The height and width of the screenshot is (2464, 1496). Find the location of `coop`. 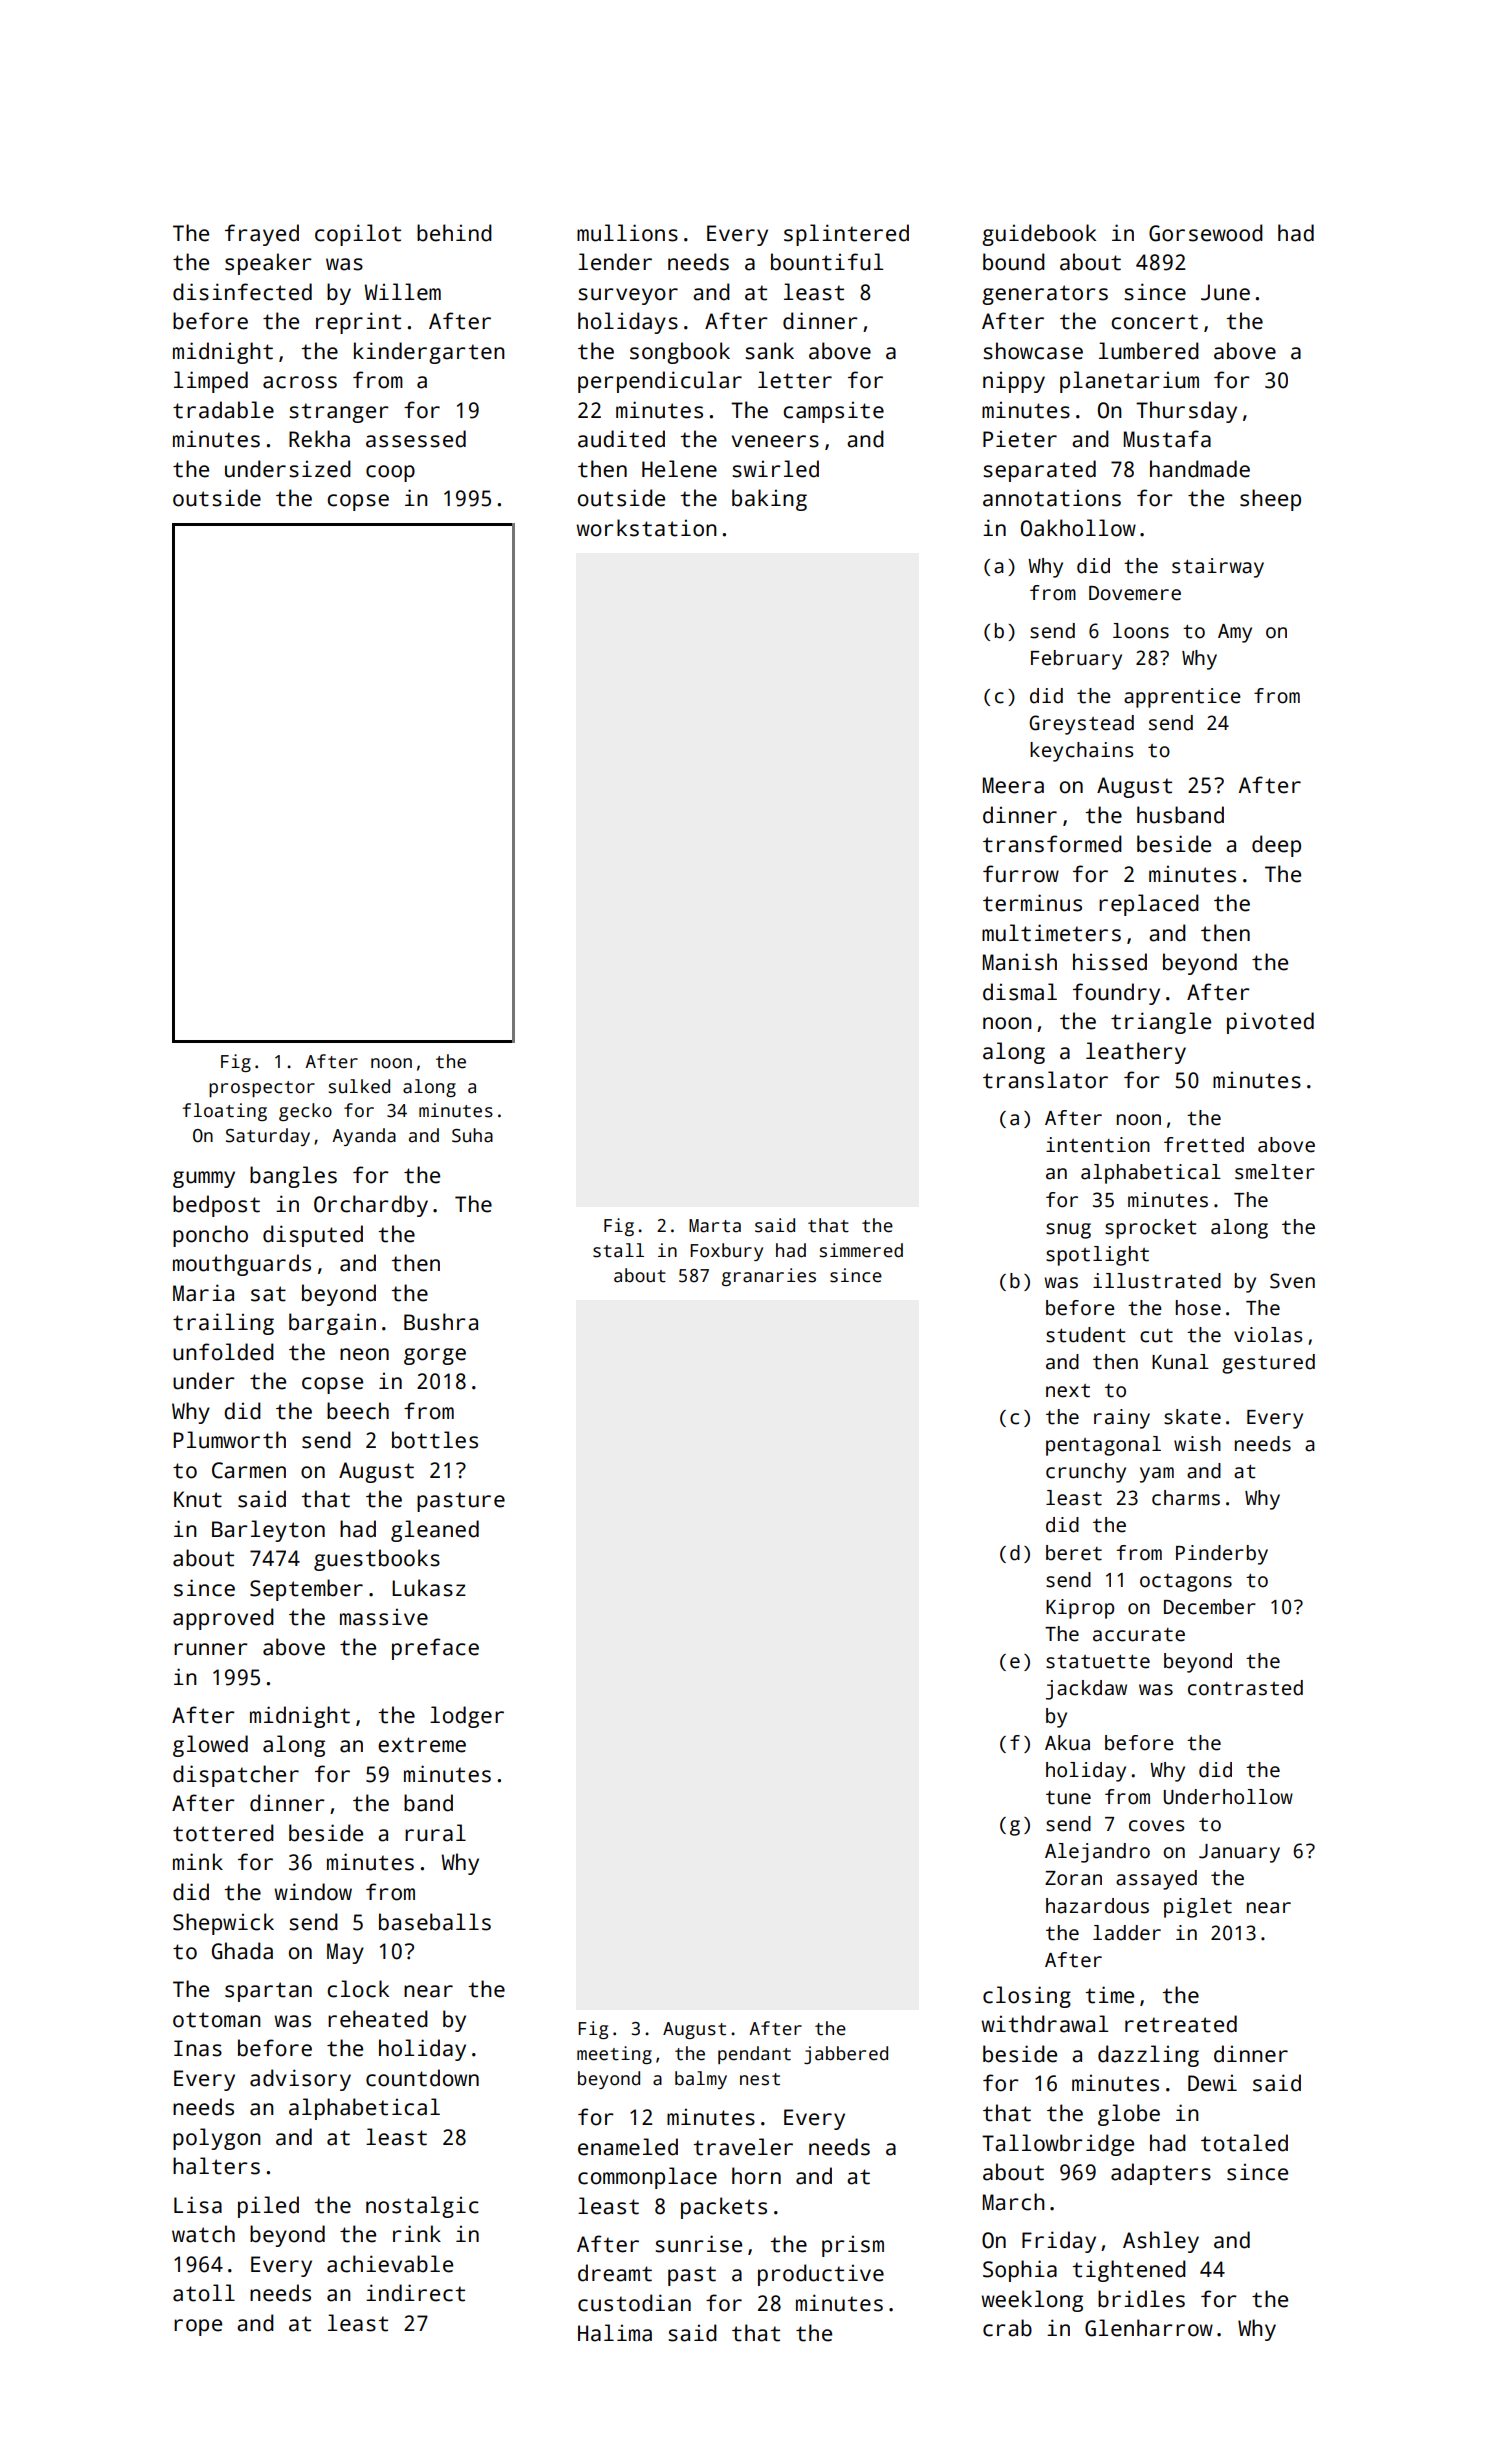

coop is located at coordinates (390, 473).
